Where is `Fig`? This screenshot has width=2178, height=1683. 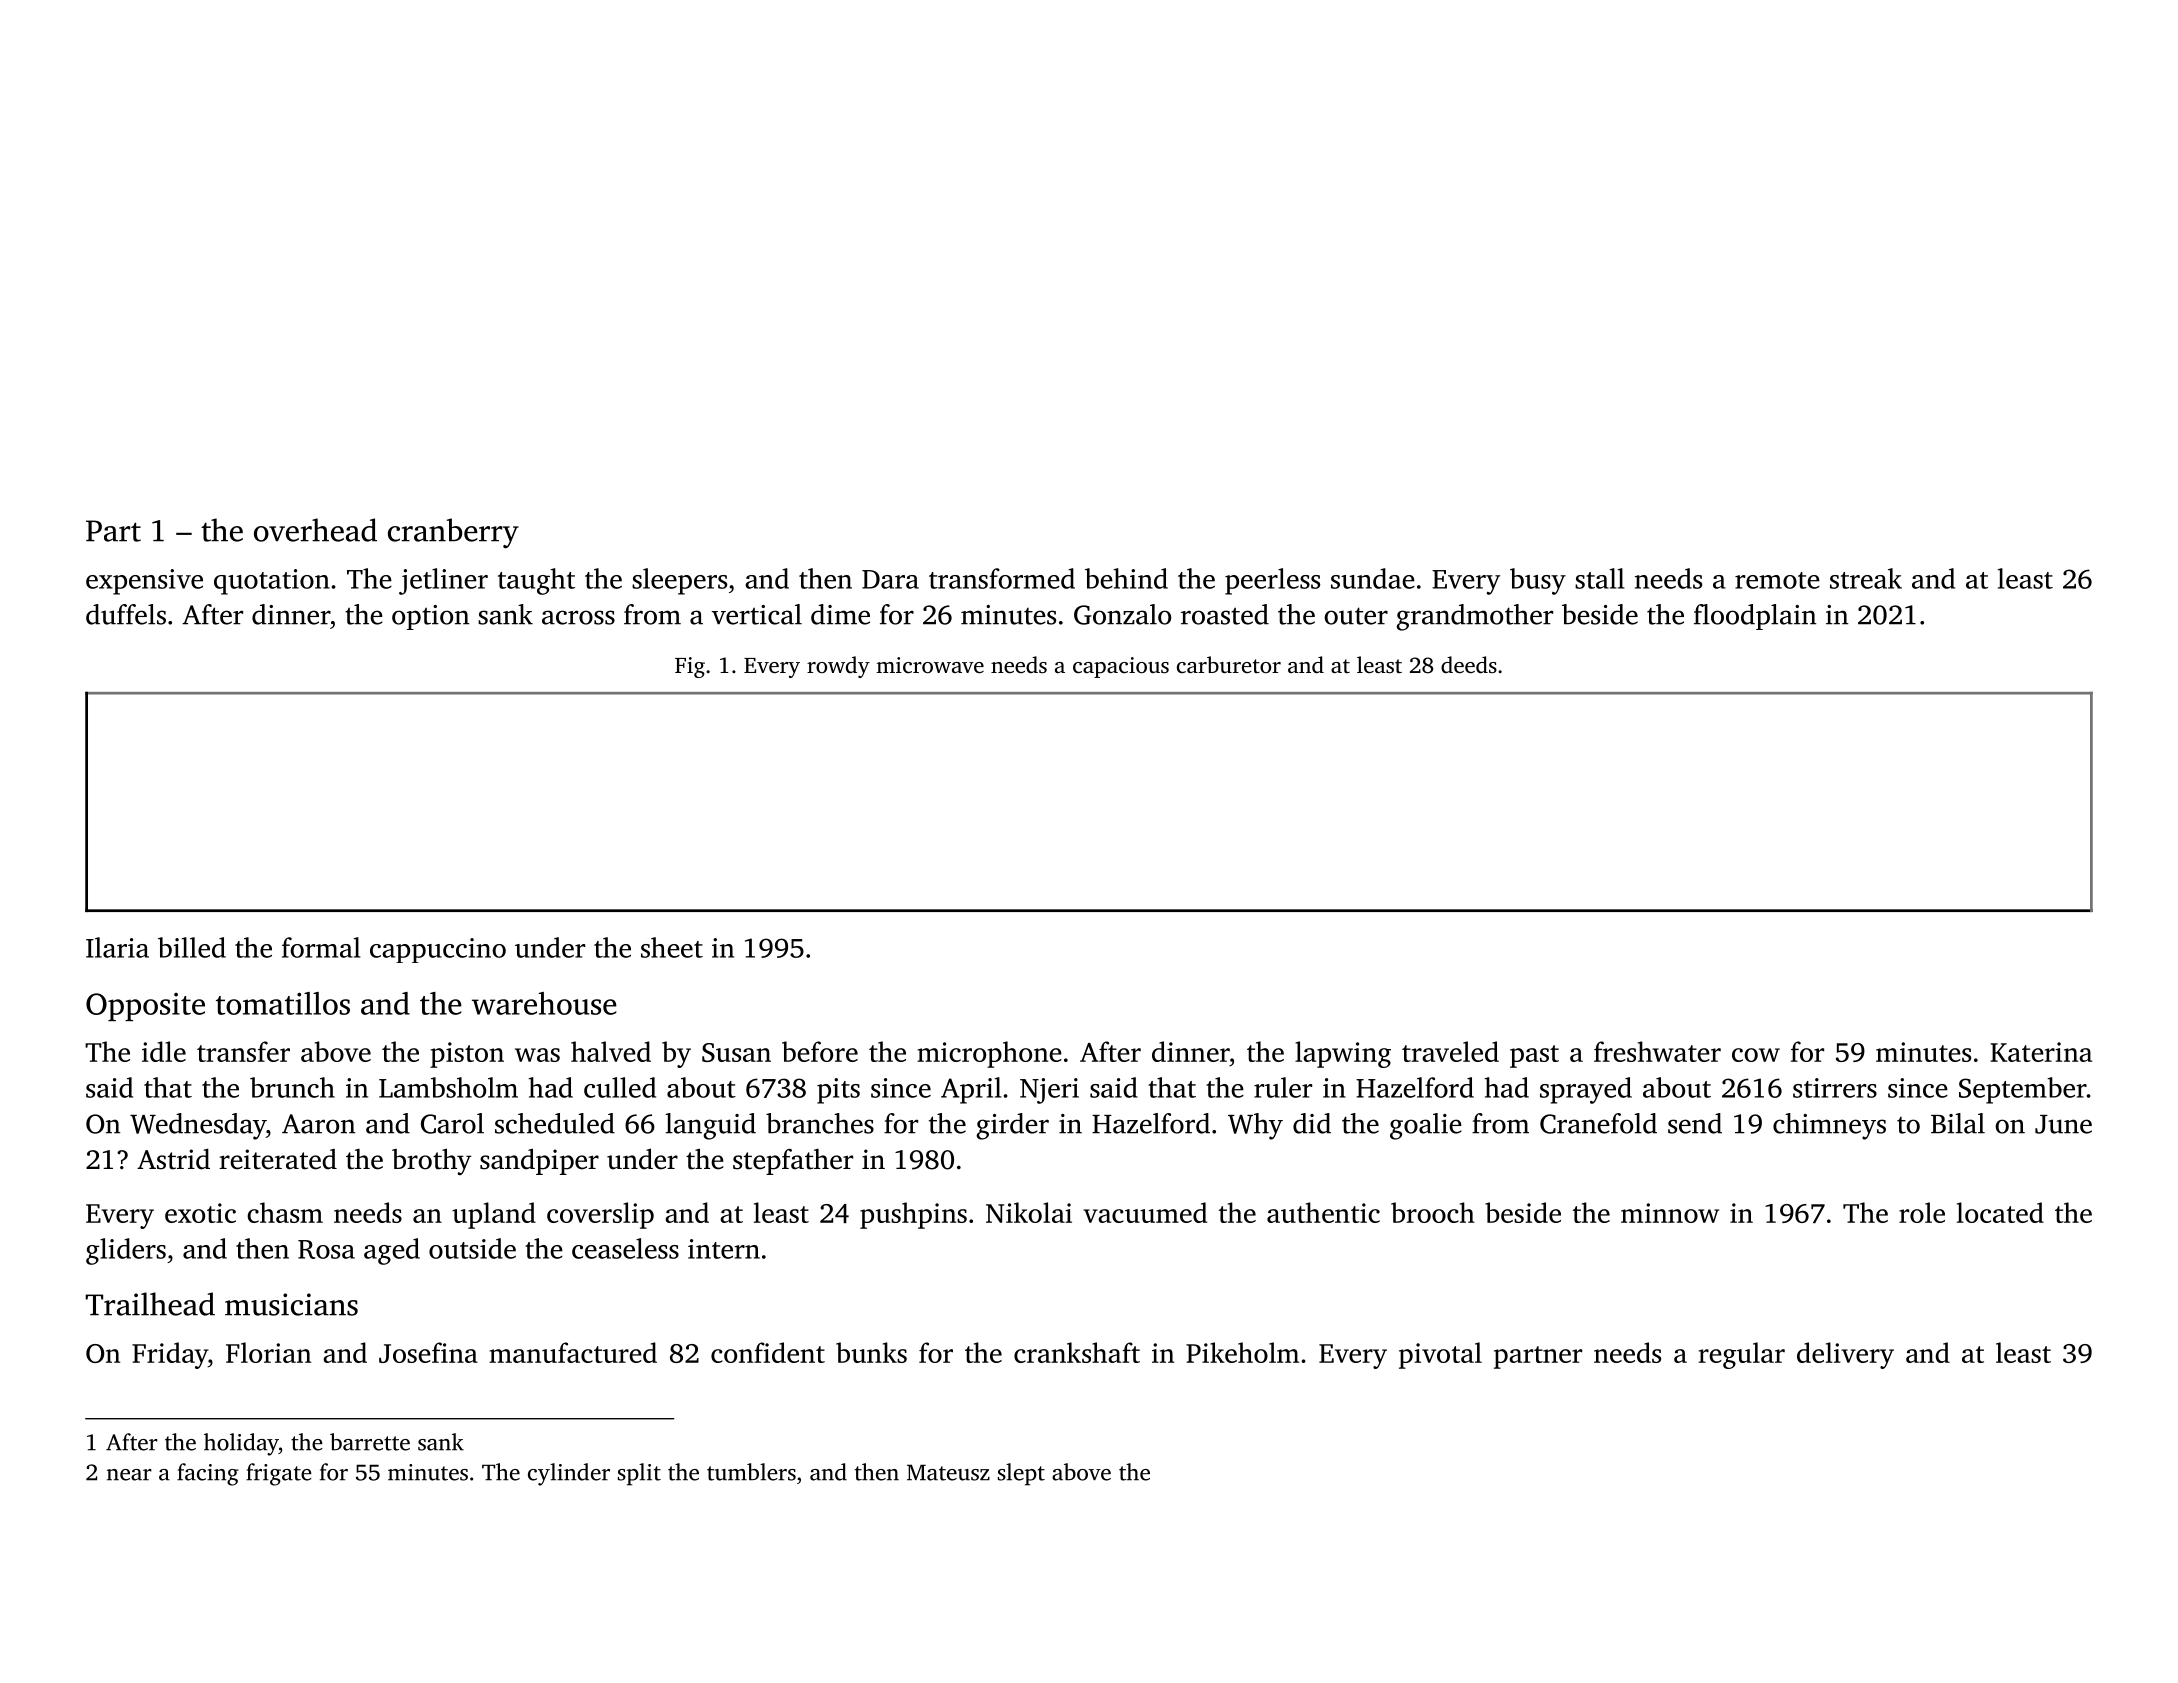
Fig is located at coordinates (690, 667).
